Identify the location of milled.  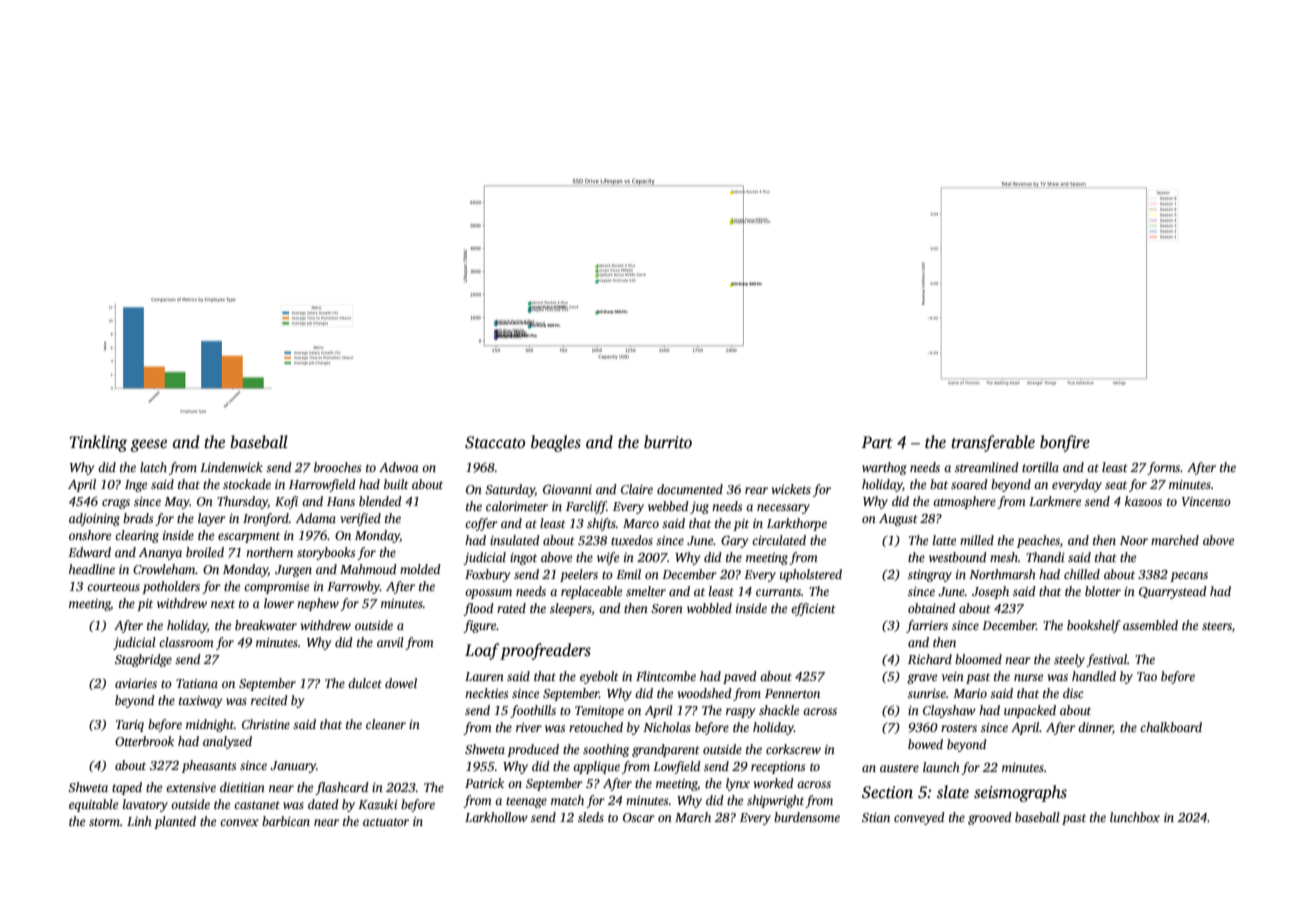
(977, 540).
